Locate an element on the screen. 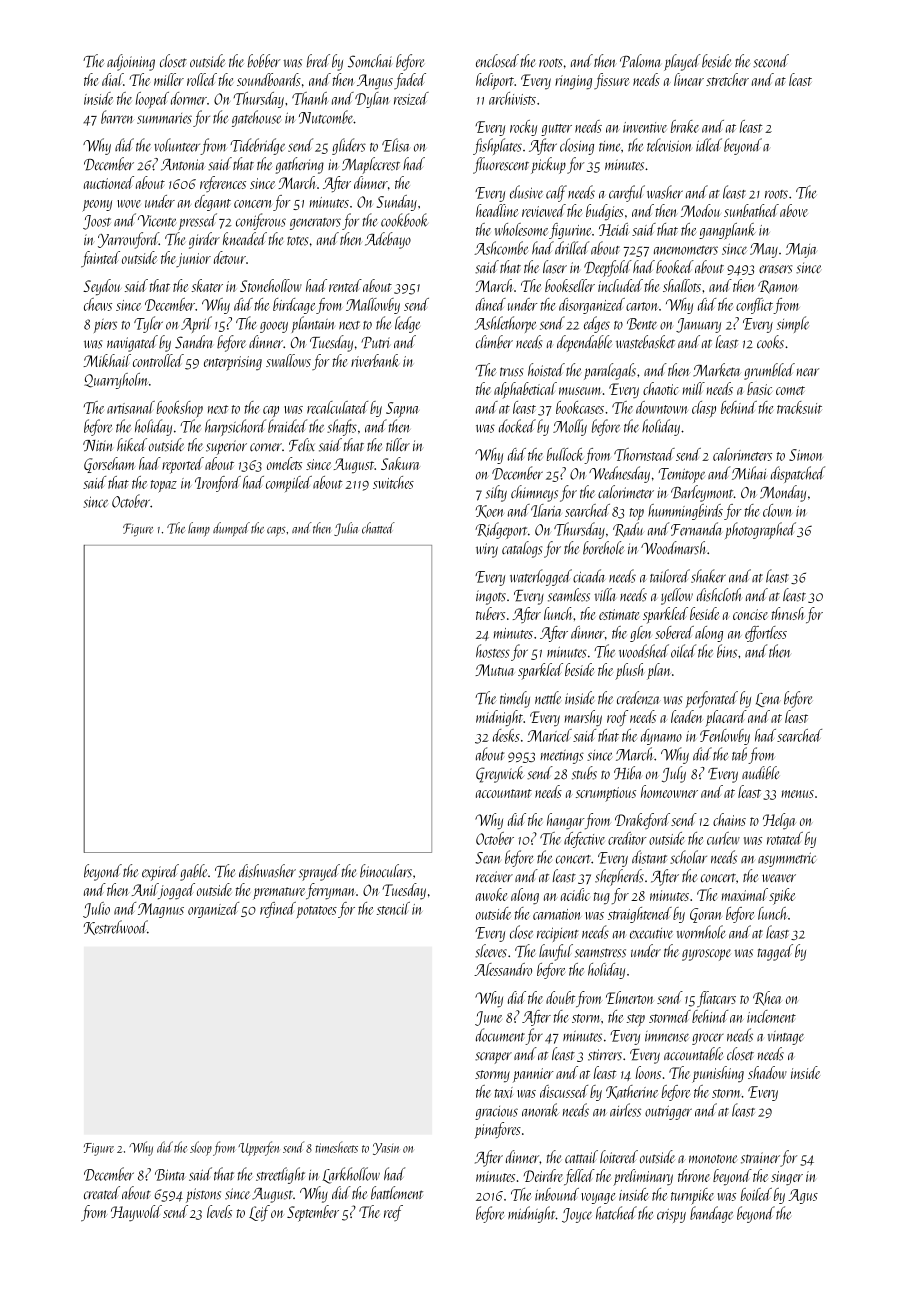 The image size is (908, 1316). Paloma is located at coordinates (640, 61).
